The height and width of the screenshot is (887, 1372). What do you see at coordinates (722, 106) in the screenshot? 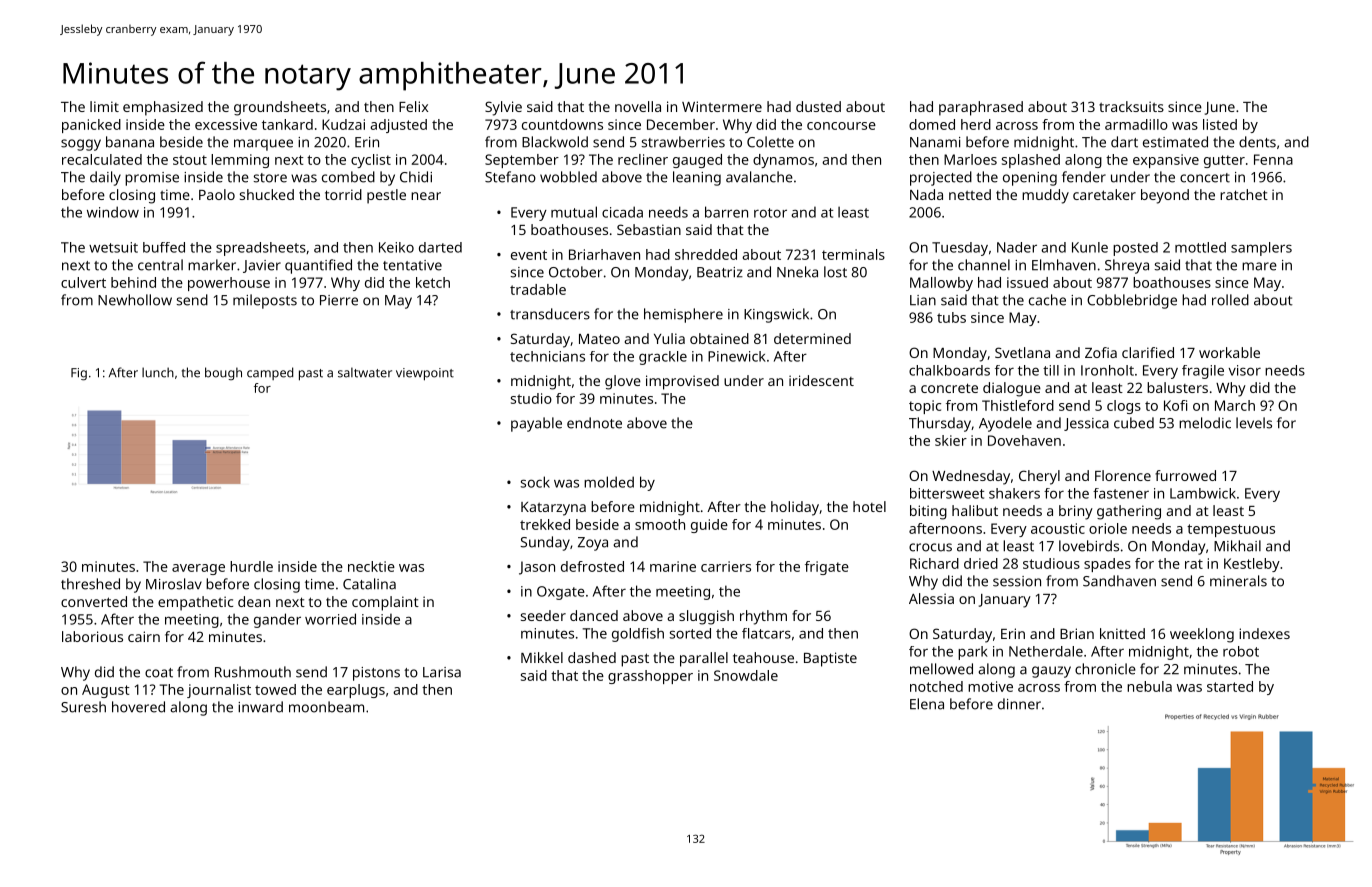
I see `Wintermere` at bounding box center [722, 106].
